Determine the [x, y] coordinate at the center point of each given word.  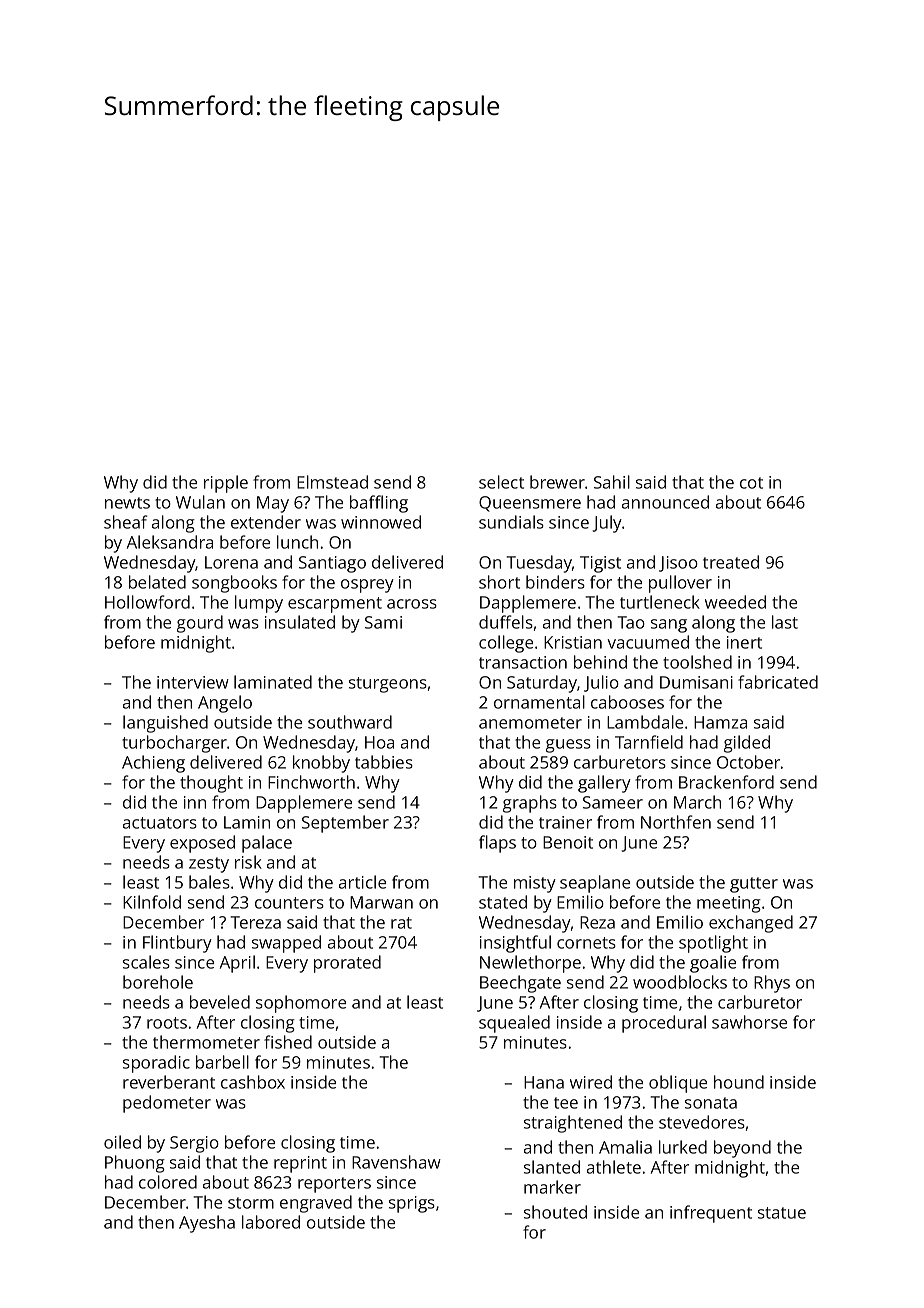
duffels [506, 622]
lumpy [259, 604]
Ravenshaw [396, 1162]
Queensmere [530, 504]
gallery [604, 784]
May [273, 504]
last [785, 622]
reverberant [169, 1082]
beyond [742, 1149]
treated [731, 562]
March [697, 802]
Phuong [135, 1164]
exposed [202, 844]
